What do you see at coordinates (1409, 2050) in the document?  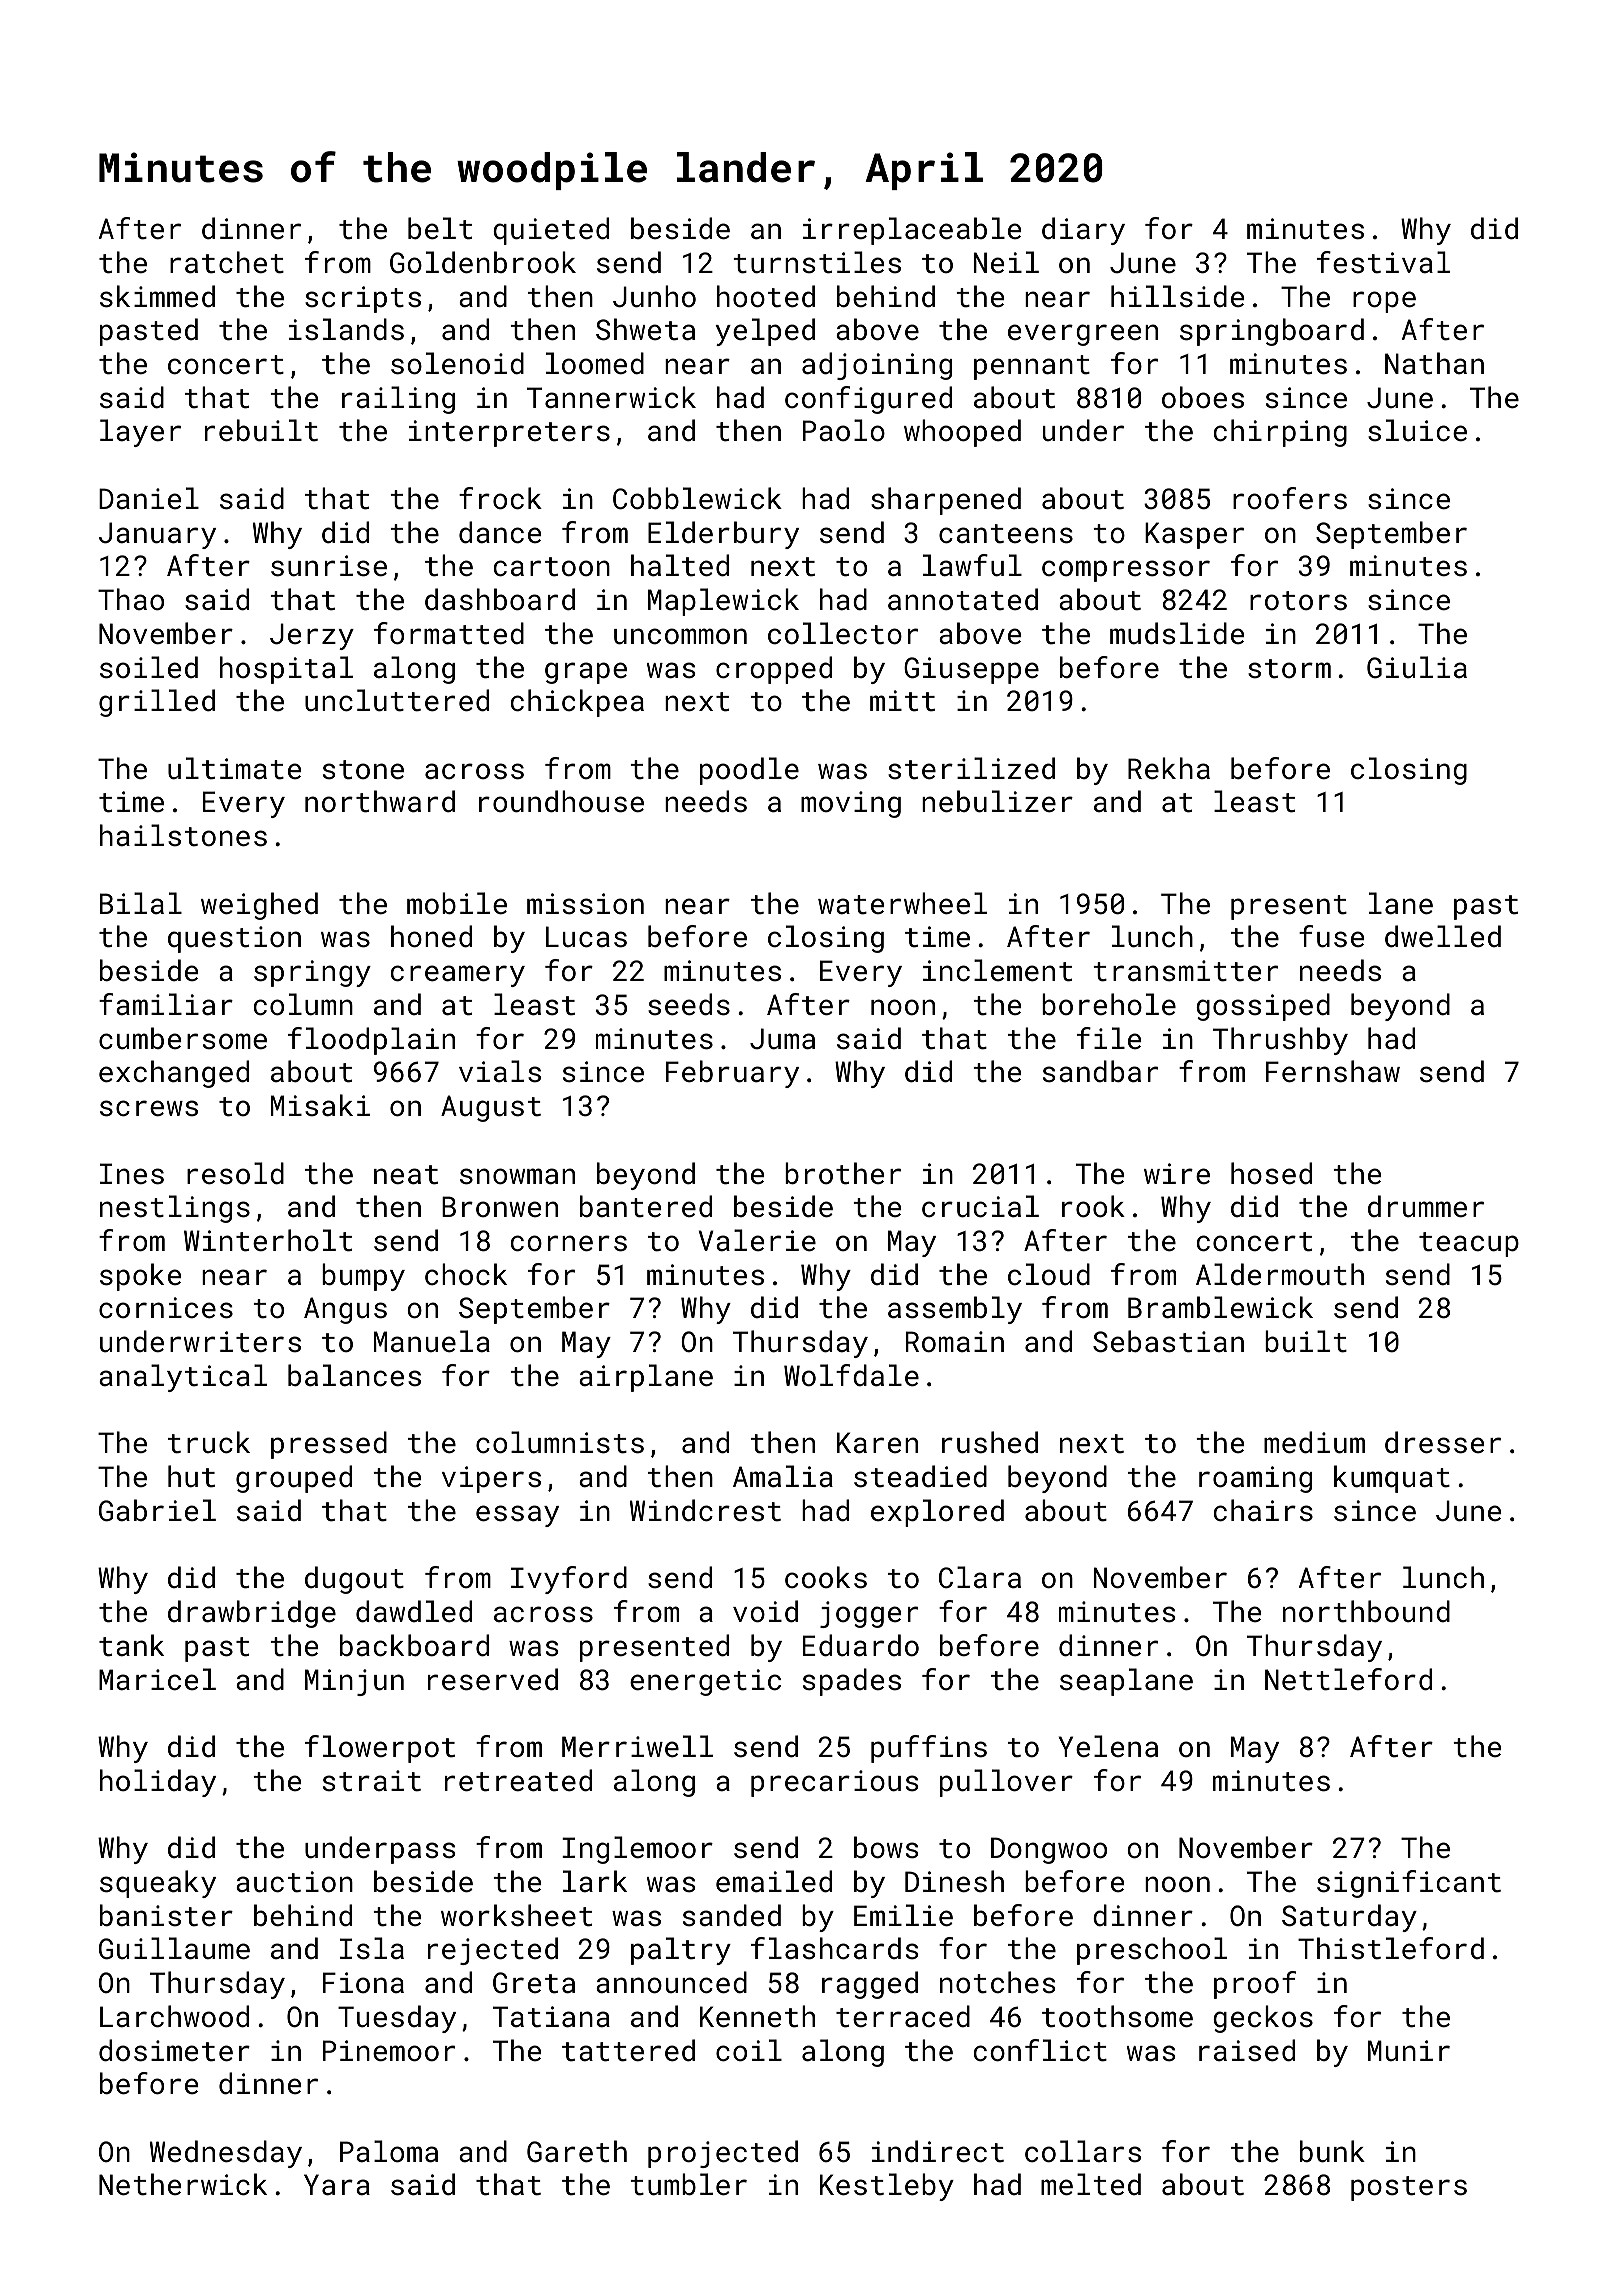 I see `Munir` at bounding box center [1409, 2050].
